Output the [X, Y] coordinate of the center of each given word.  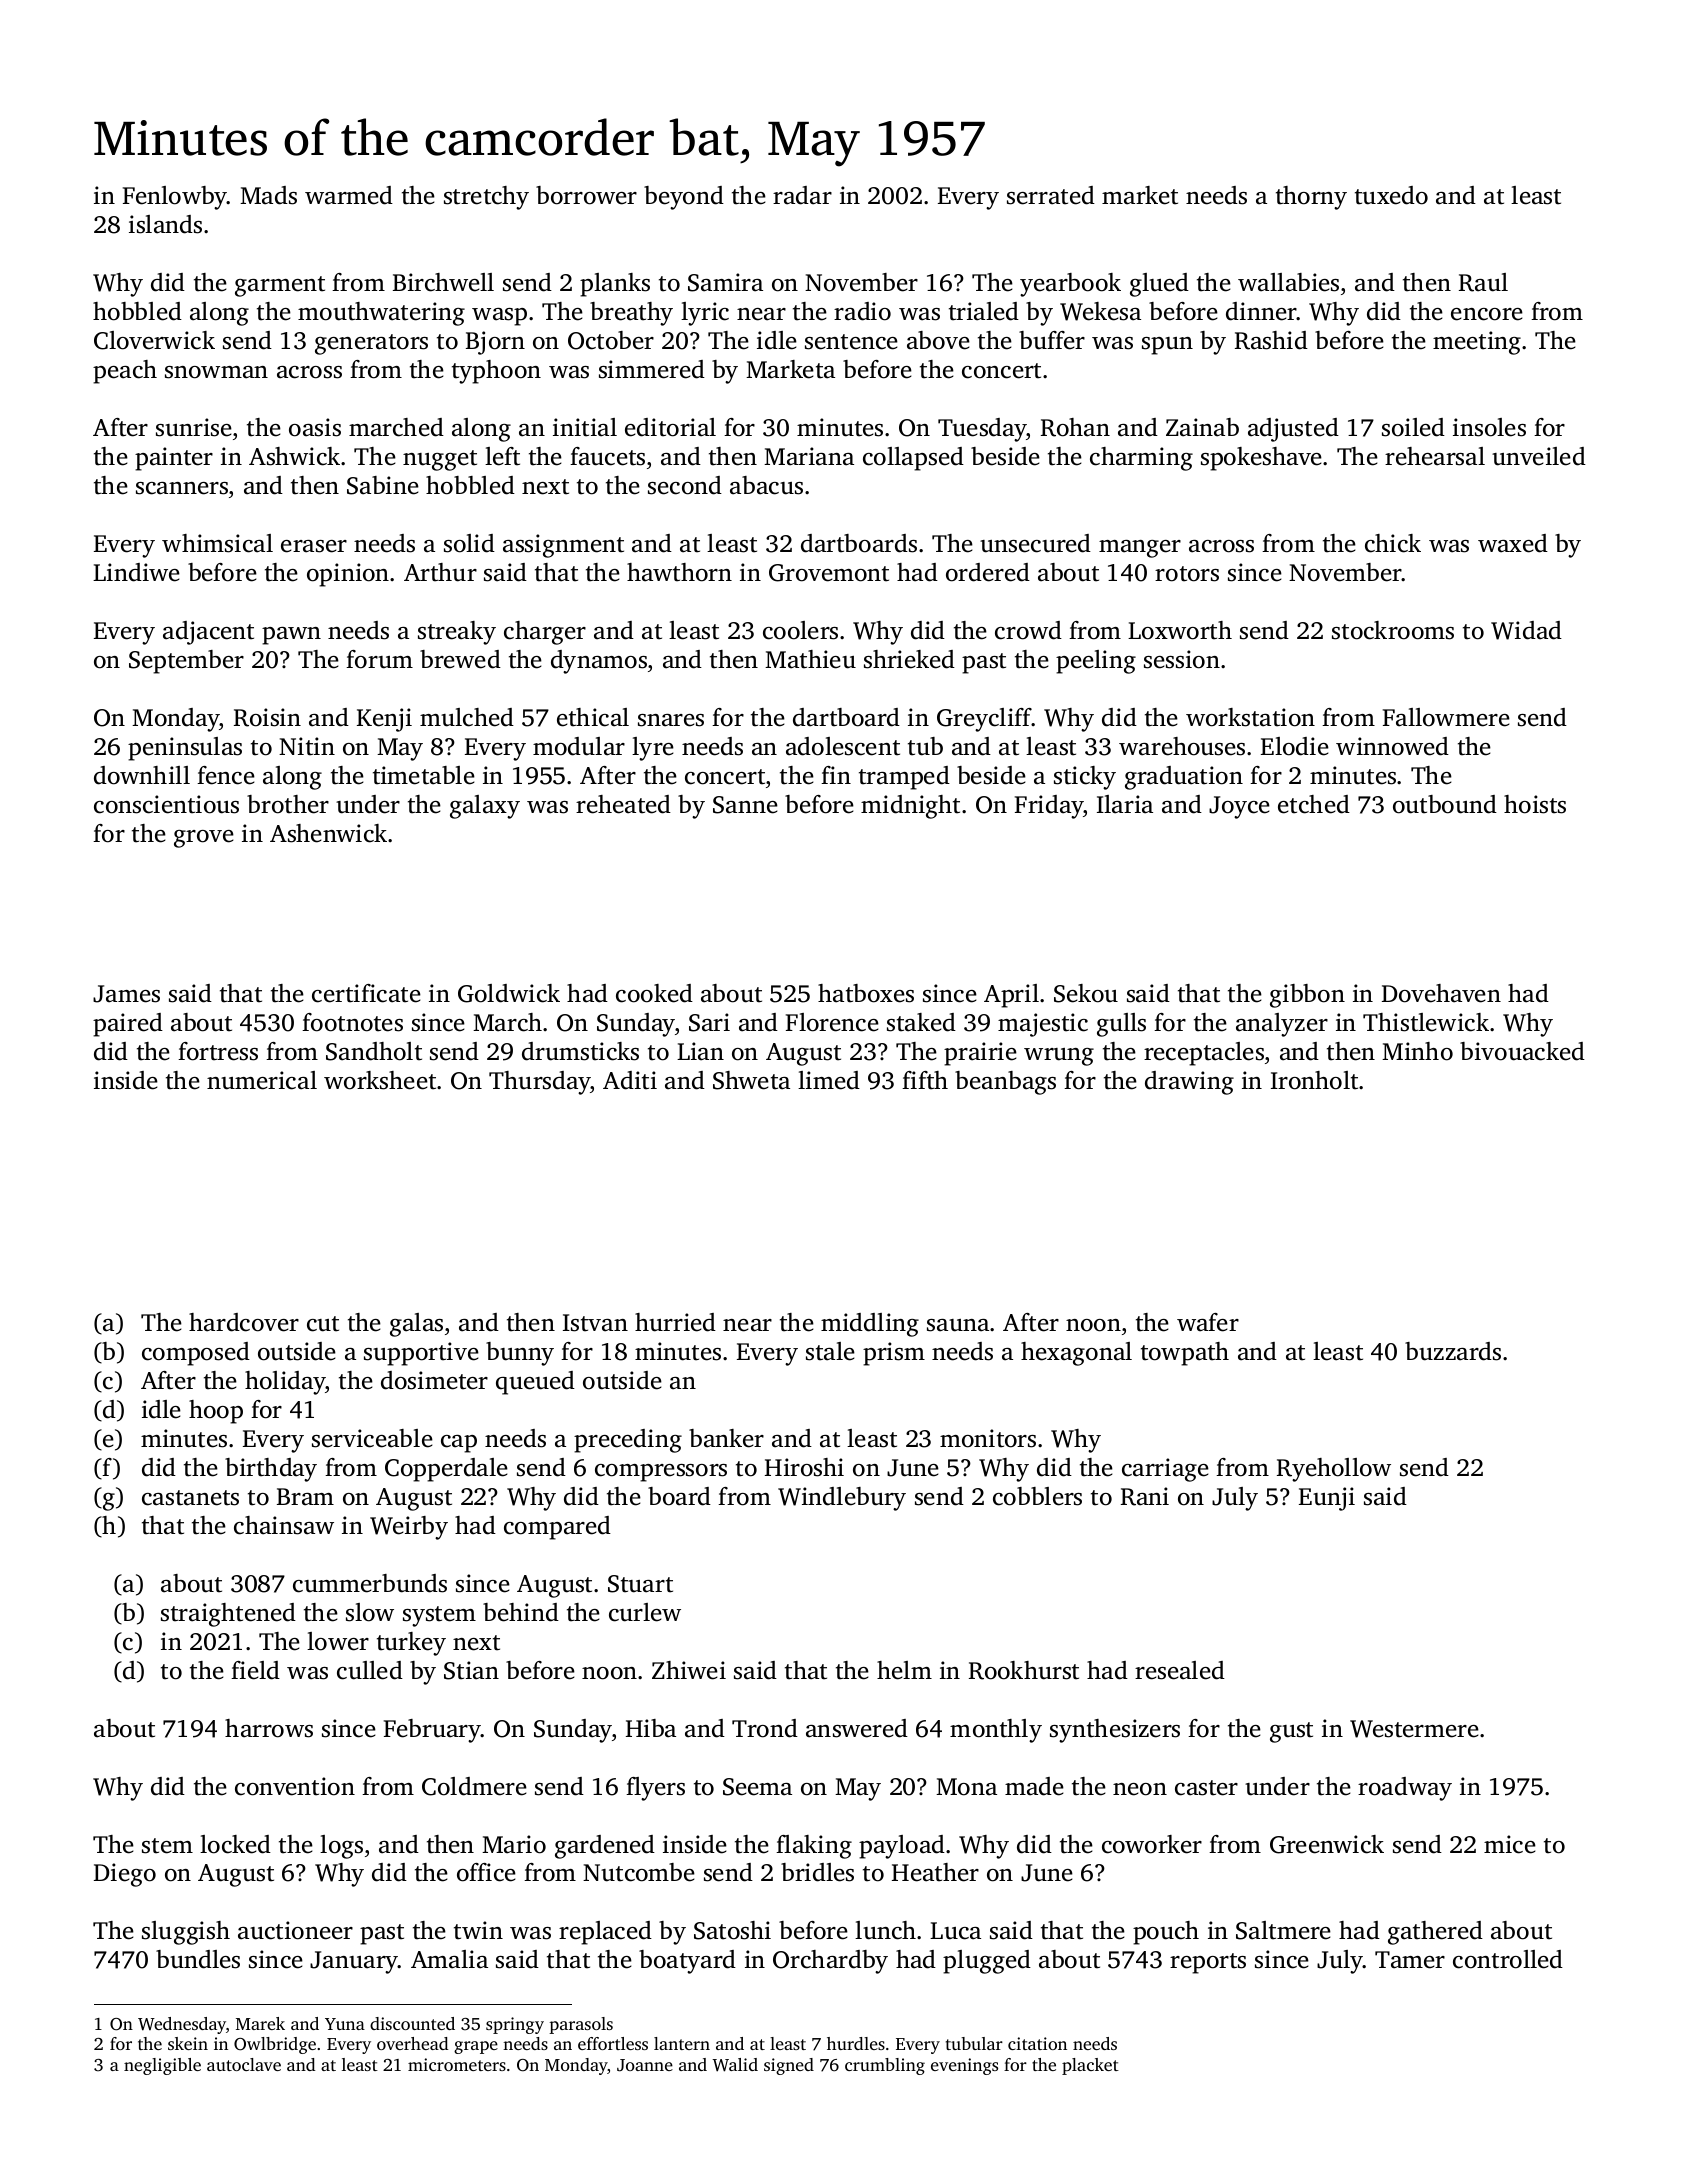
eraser [314, 546]
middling [870, 1325]
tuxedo [1391, 195]
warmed [349, 195]
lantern [682, 2043]
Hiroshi [804, 1467]
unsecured [1035, 543]
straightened [228, 1615]
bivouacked [1522, 1051]
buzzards [1453, 1351]
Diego [125, 1875]
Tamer [1410, 1960]
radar [802, 195]
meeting [1477, 343]
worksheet [380, 1080]
